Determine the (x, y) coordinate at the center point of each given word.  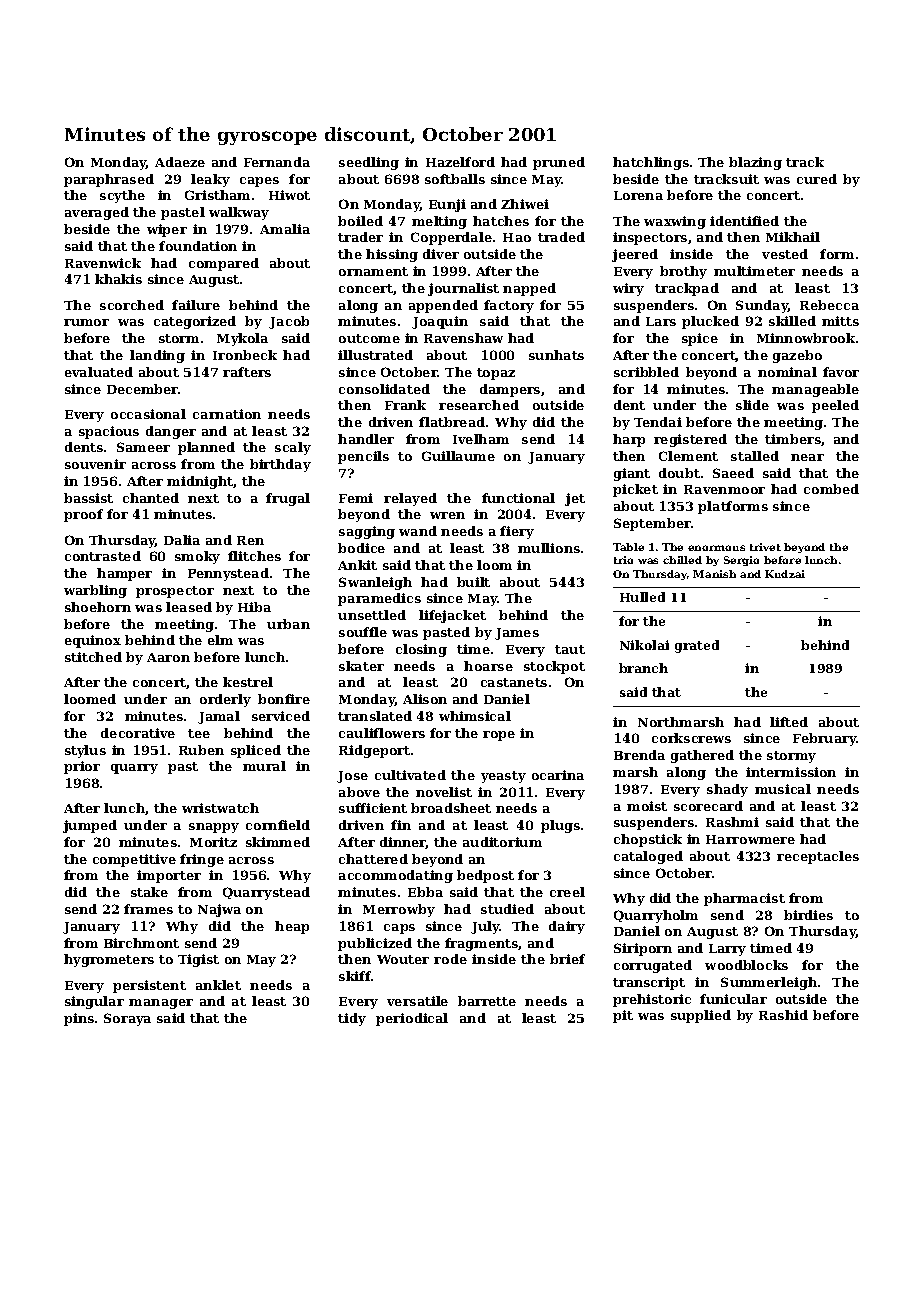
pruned (559, 163)
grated (697, 646)
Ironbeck (245, 355)
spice (700, 339)
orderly (225, 700)
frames (148, 909)
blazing (755, 163)
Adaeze (180, 162)
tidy (352, 1019)
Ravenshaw (463, 338)
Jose (352, 777)
